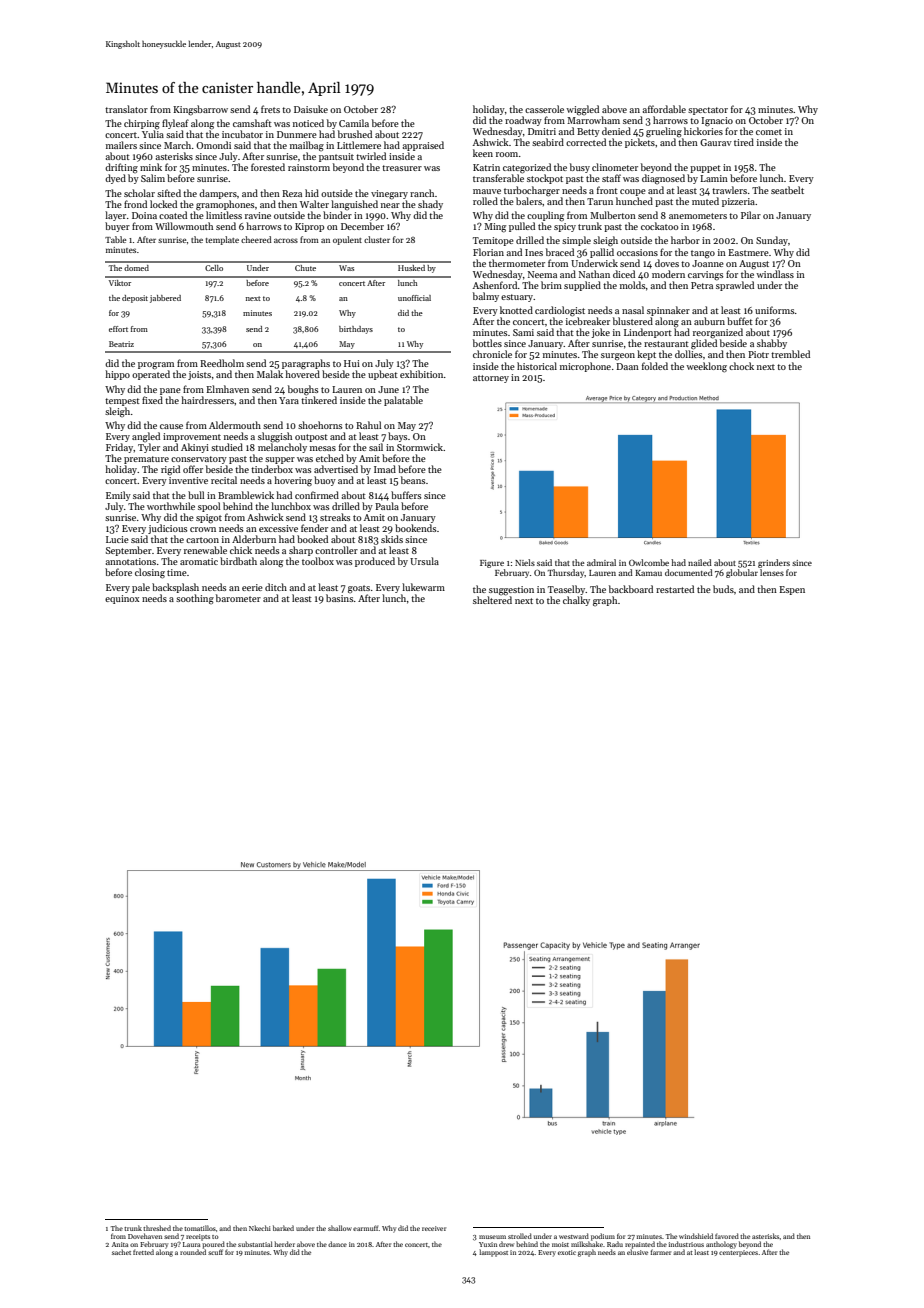  Describe the element at coordinates (544, 109) in the image. I see `casserole` at that location.
